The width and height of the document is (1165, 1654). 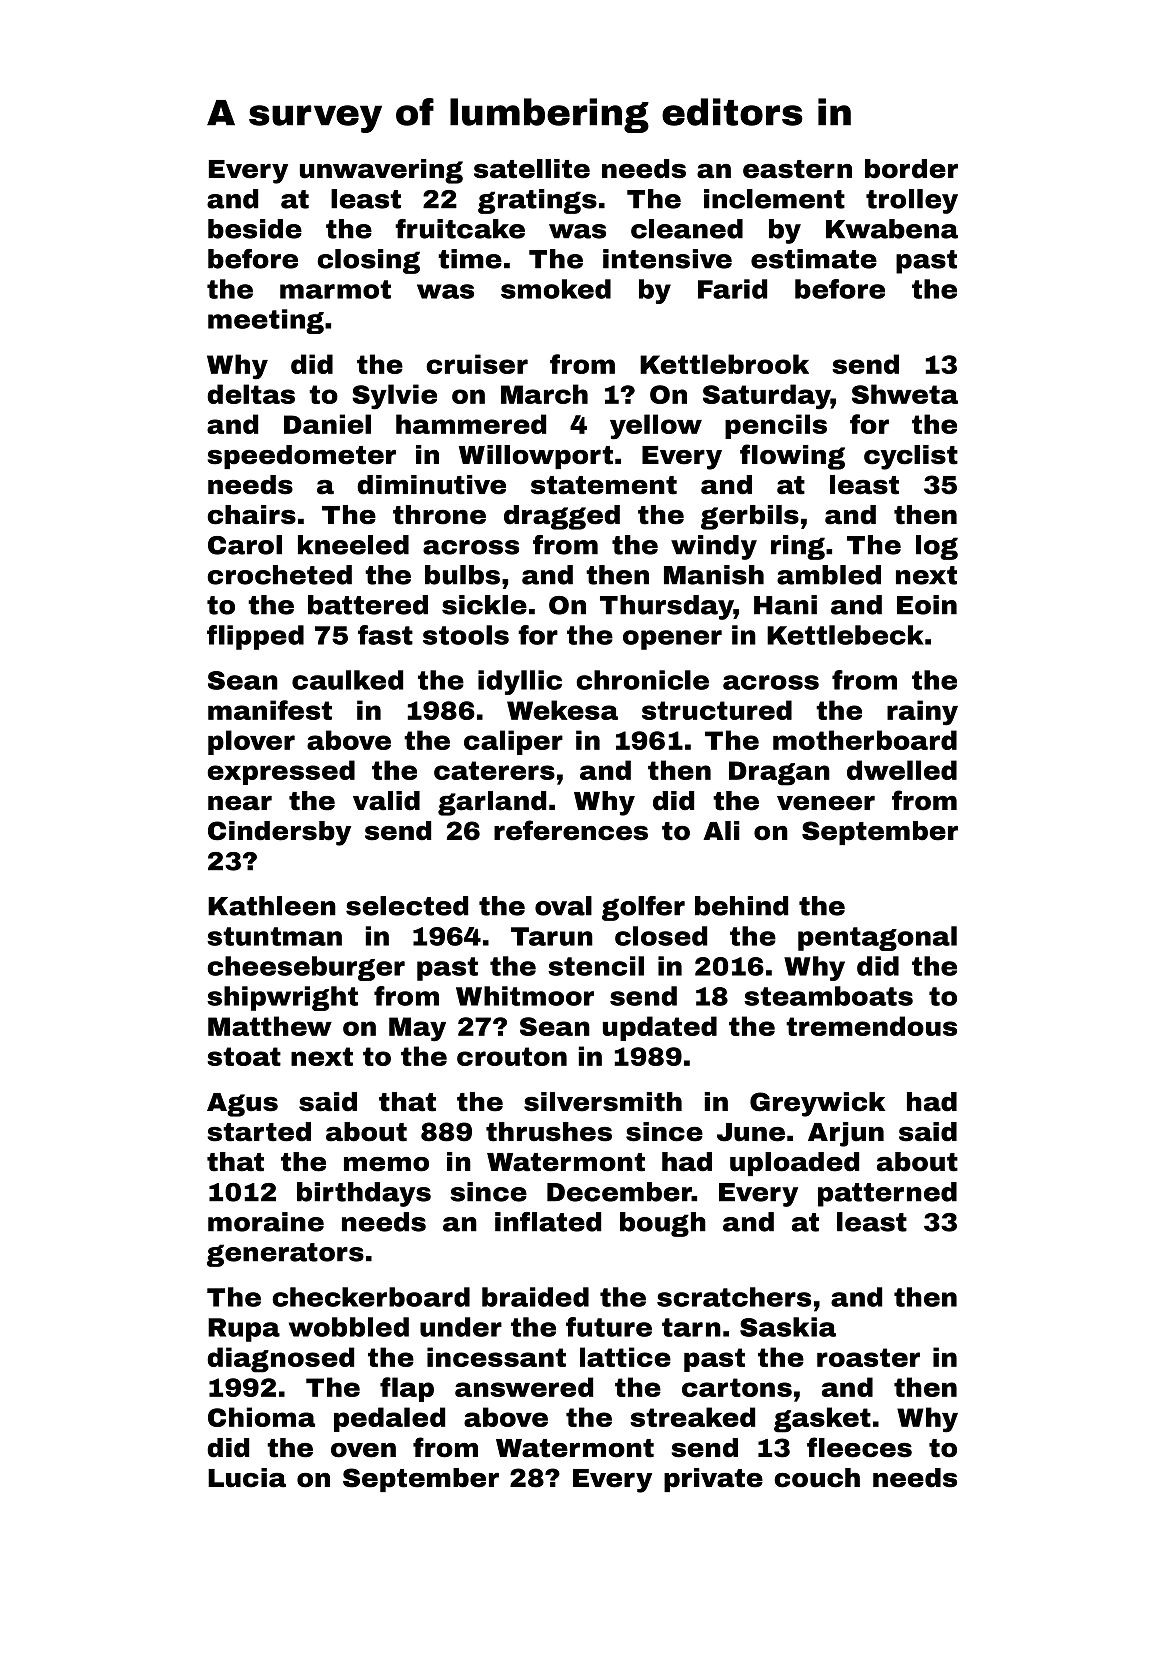 What do you see at coordinates (562, 710) in the document?
I see `Wekesa` at bounding box center [562, 710].
